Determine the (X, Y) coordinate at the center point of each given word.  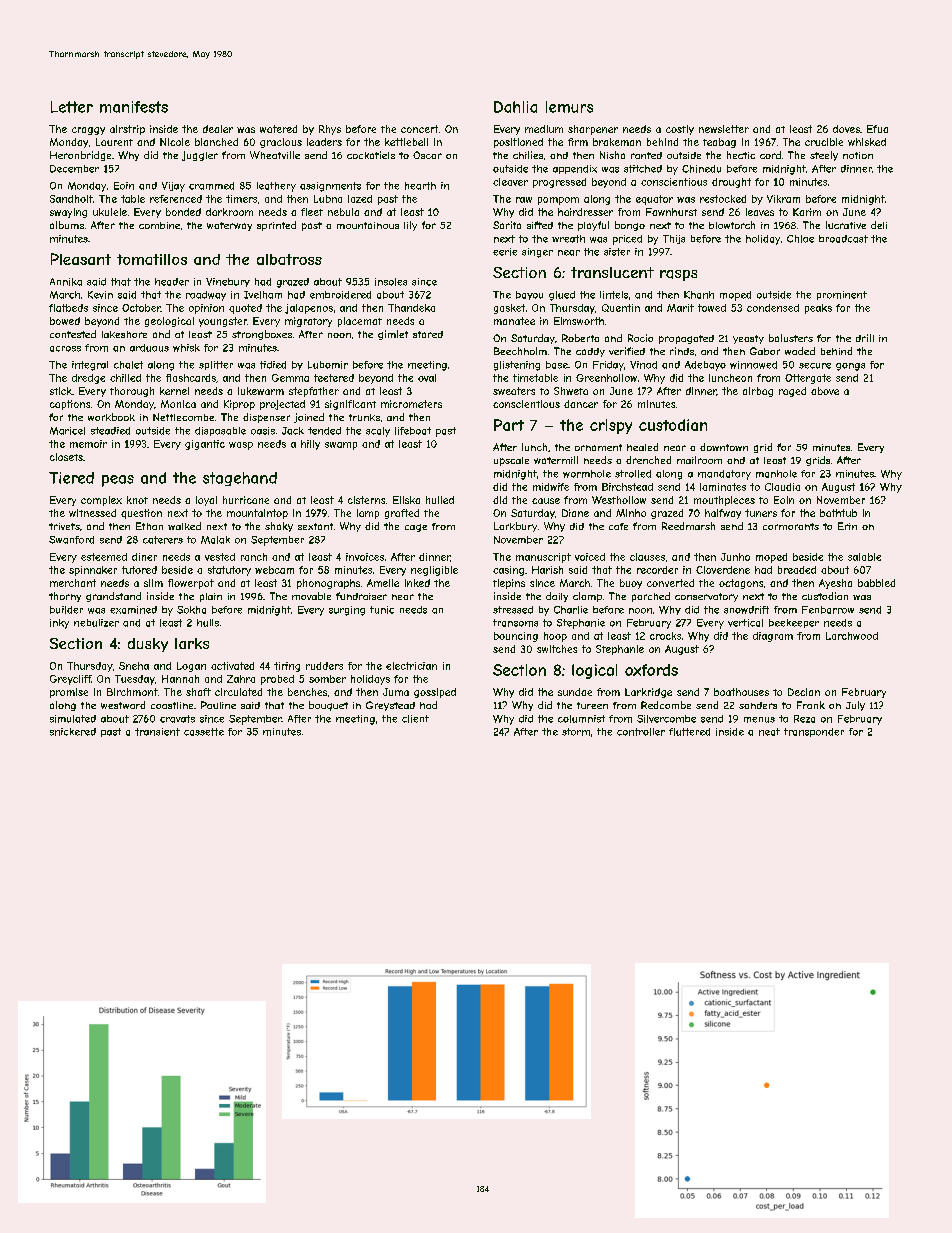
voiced (590, 557)
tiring (287, 667)
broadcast (843, 239)
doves (846, 129)
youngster (223, 322)
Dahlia (515, 107)
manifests (134, 107)
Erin (847, 526)
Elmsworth (579, 321)
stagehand (240, 479)
